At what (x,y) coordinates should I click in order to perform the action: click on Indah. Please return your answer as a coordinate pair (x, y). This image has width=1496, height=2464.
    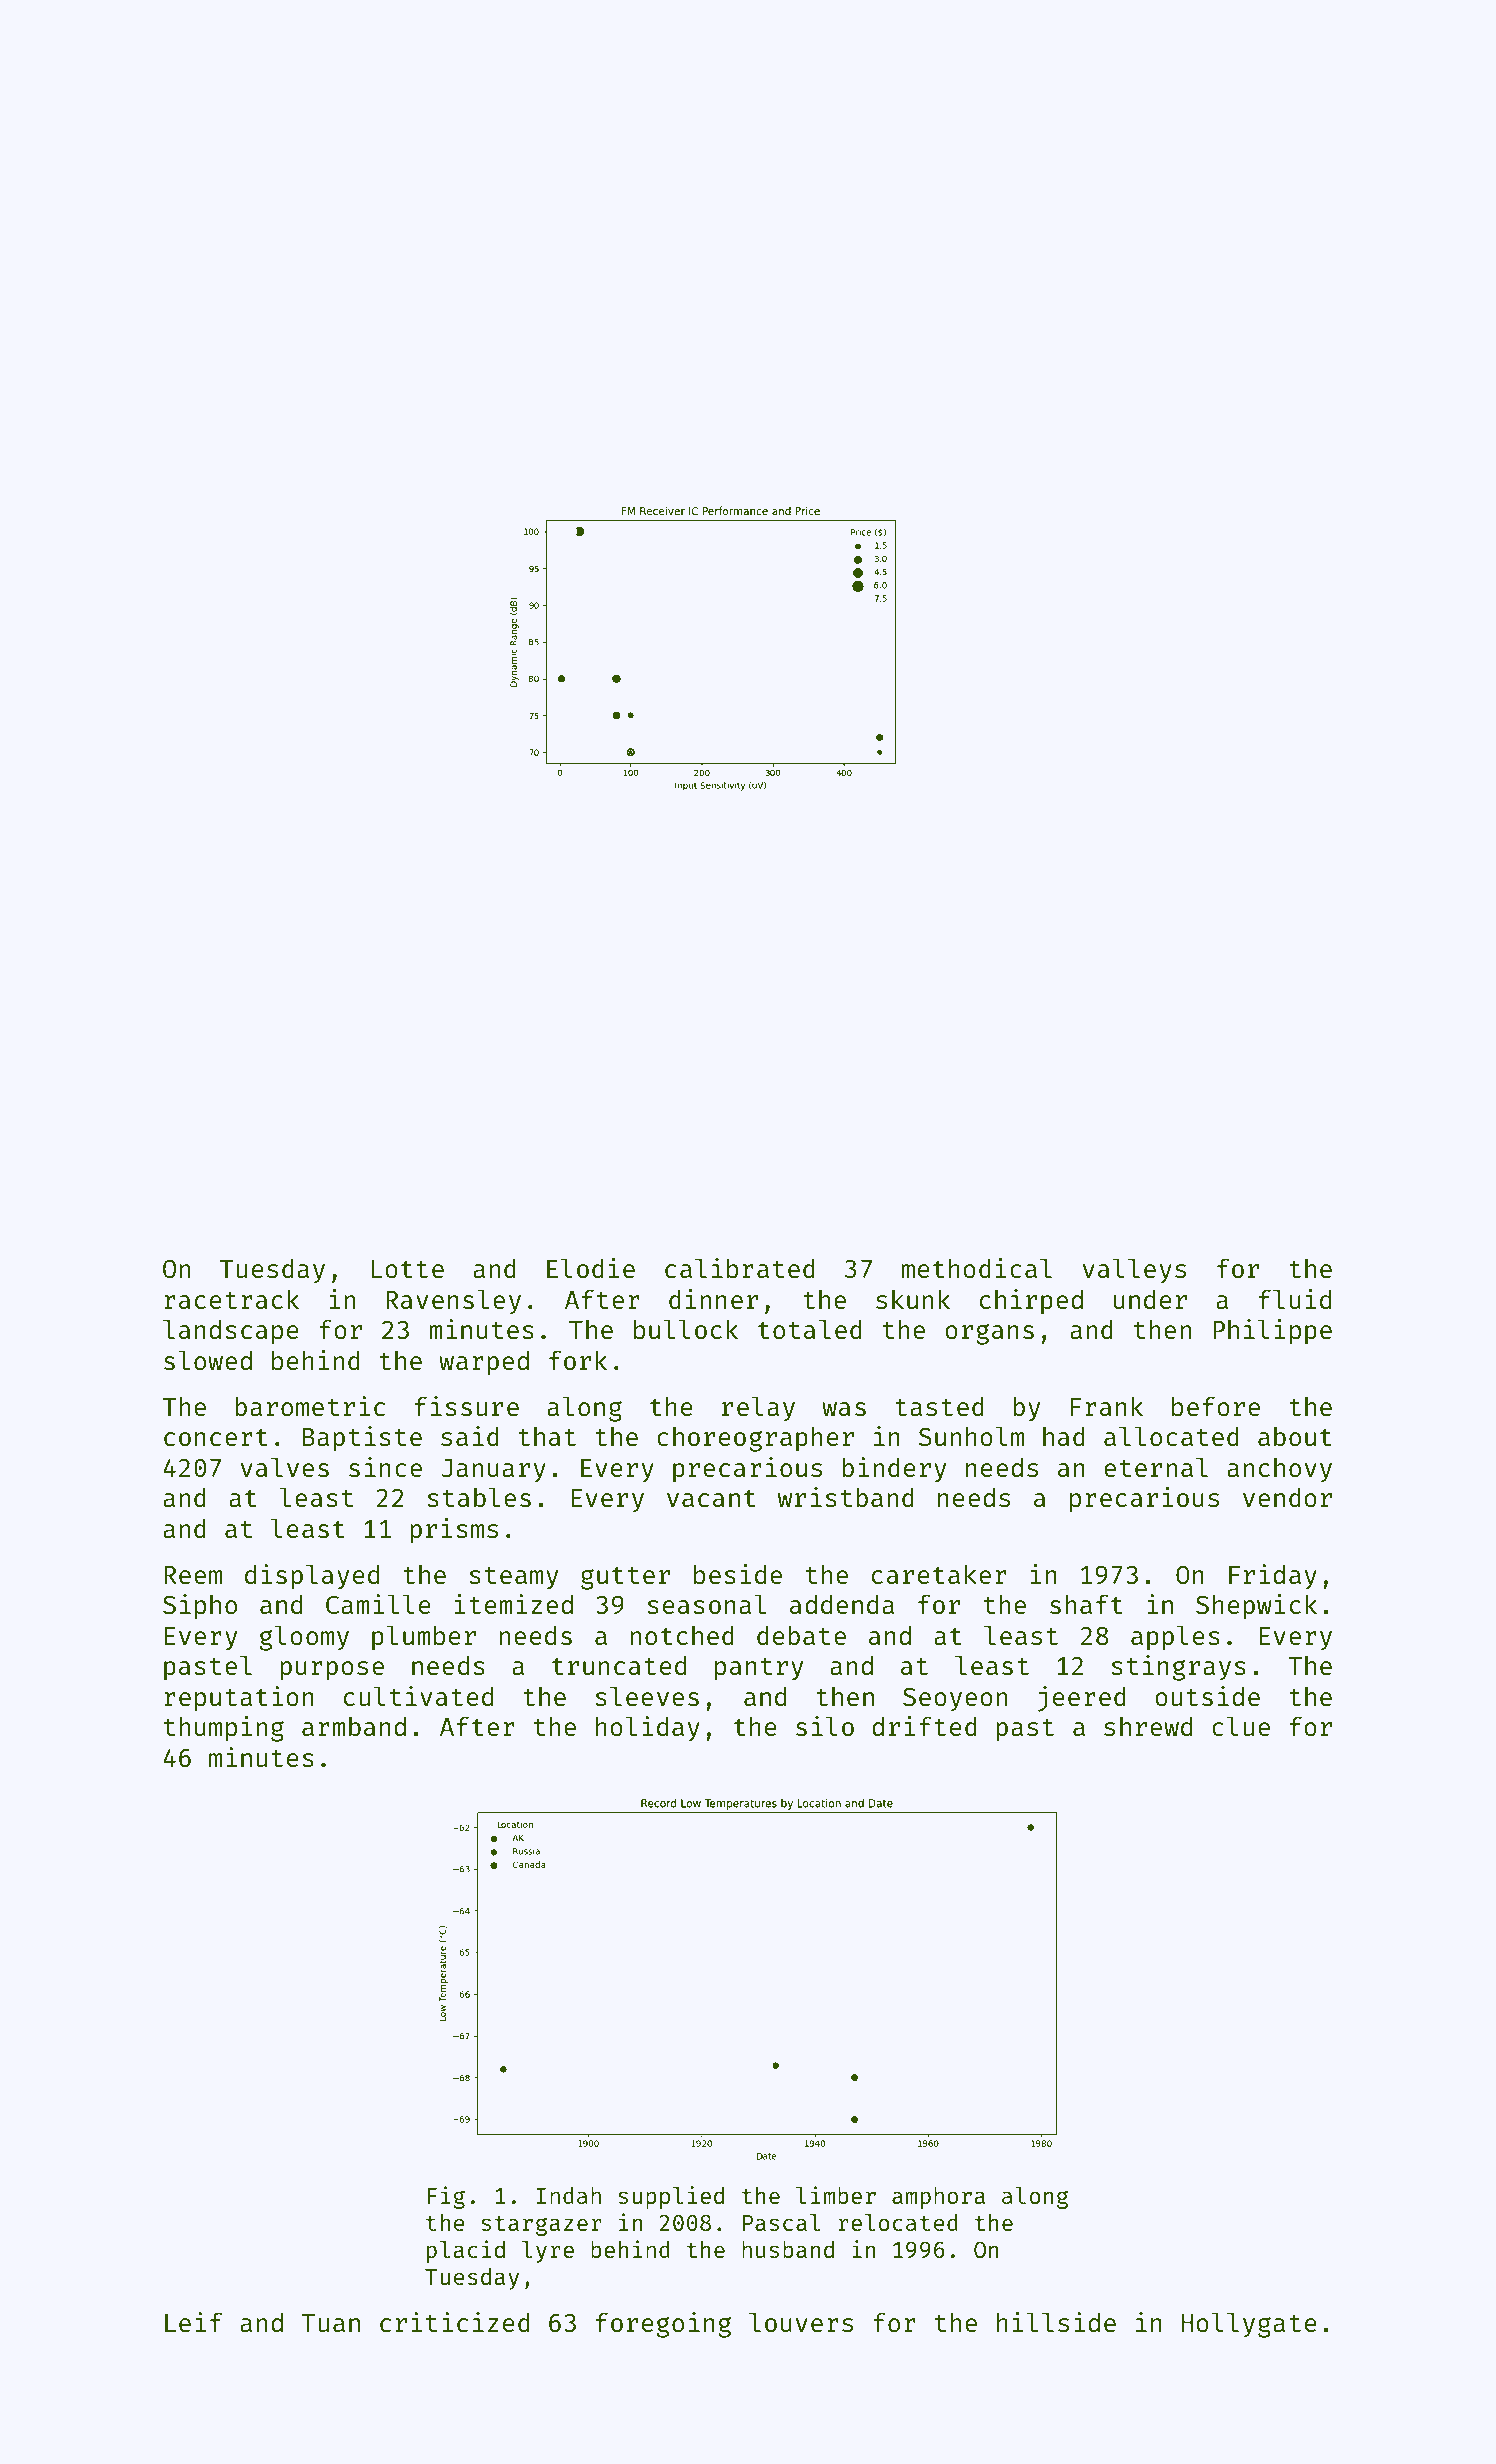
    Looking at the image, I should click on (569, 2195).
